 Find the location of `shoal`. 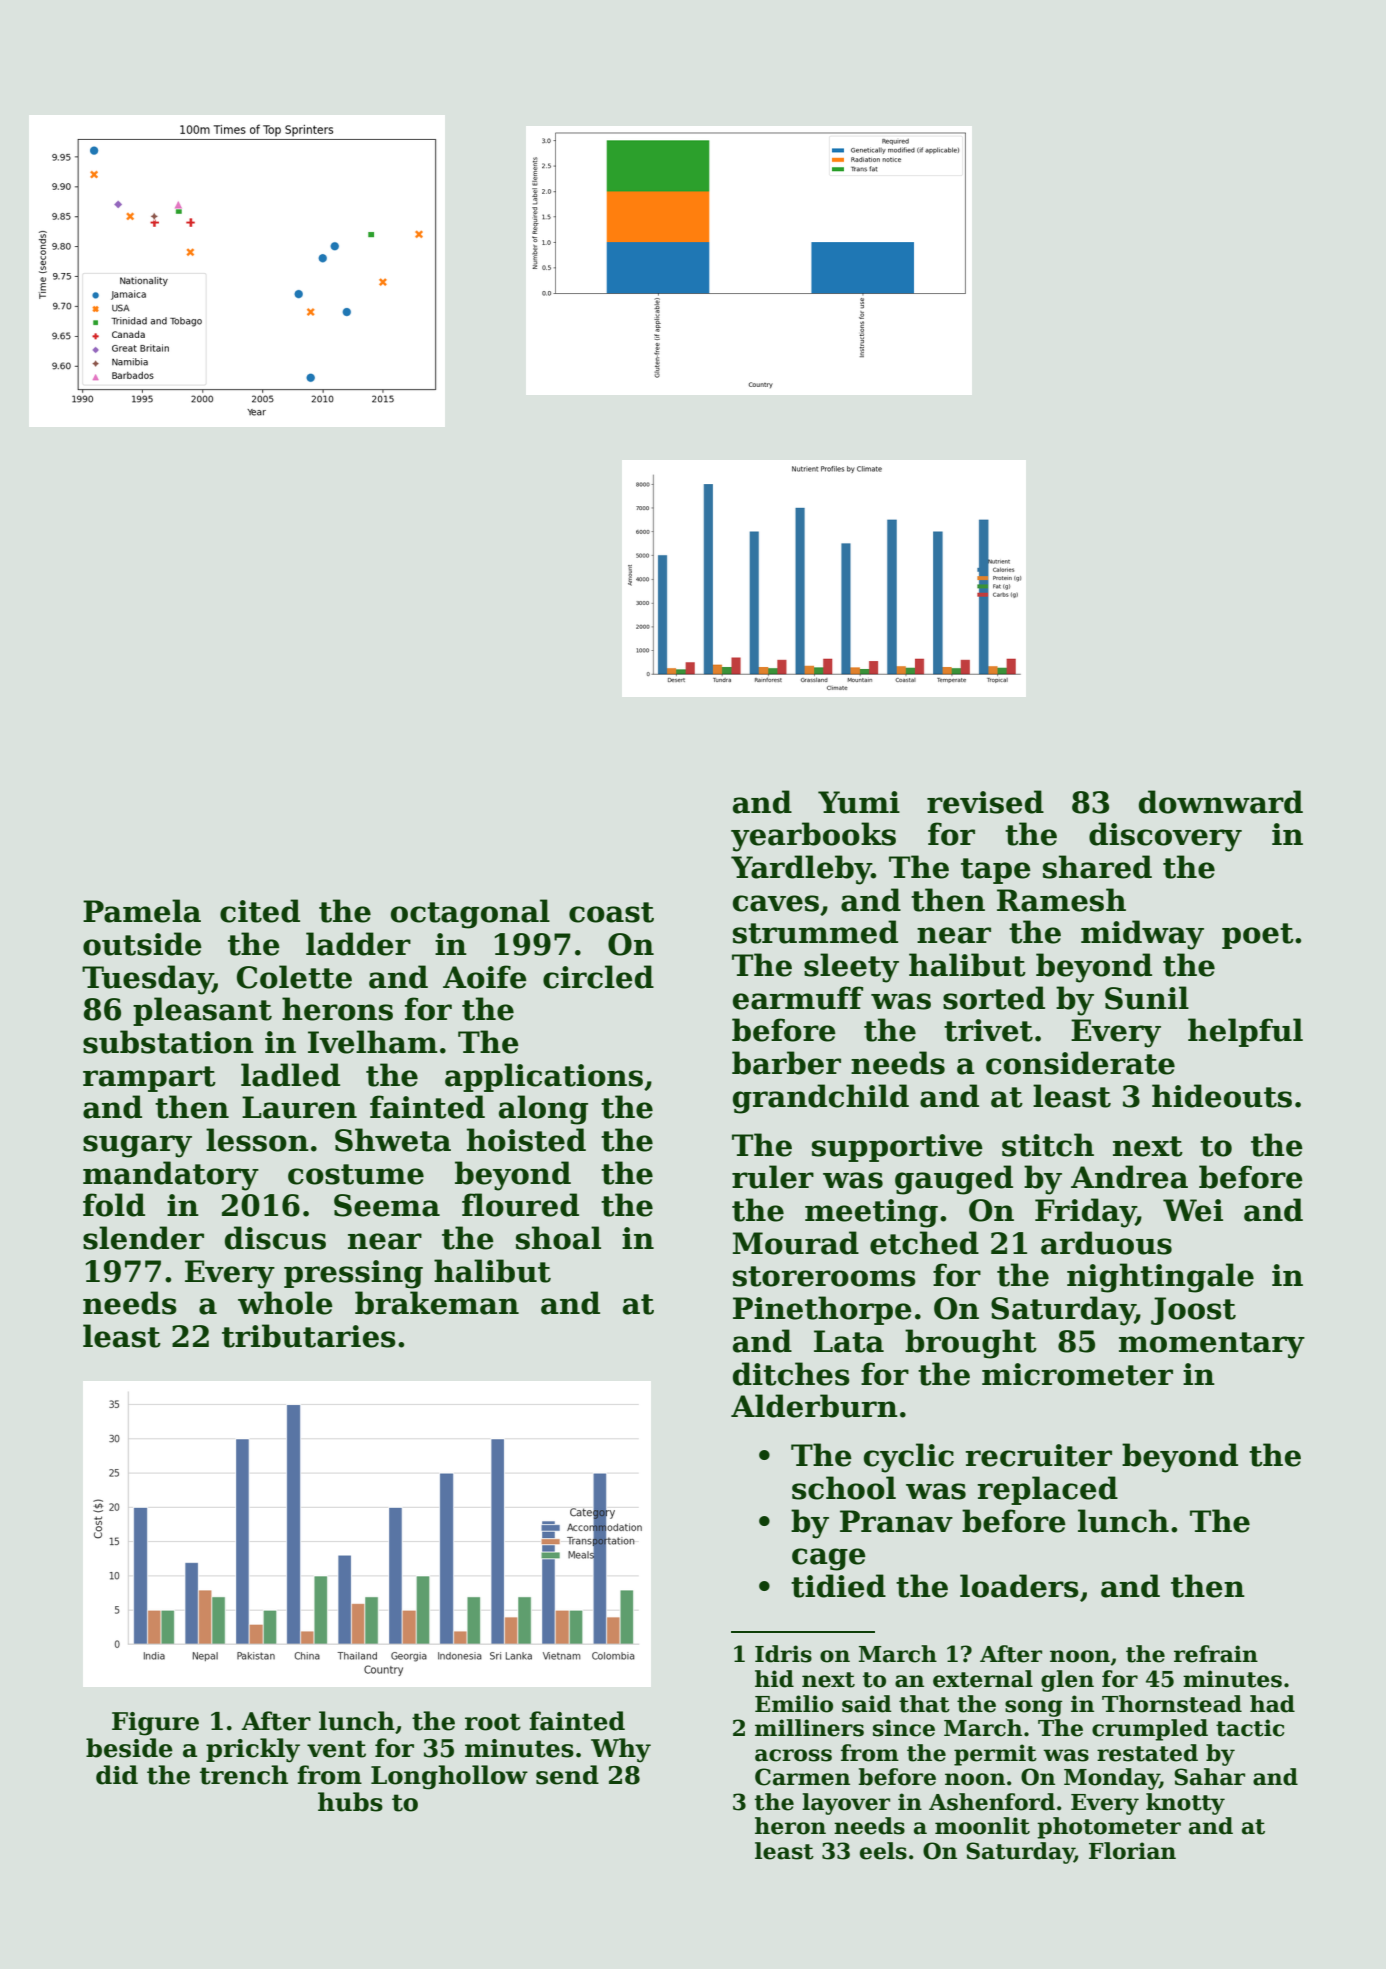

shoal is located at coordinates (558, 1238).
